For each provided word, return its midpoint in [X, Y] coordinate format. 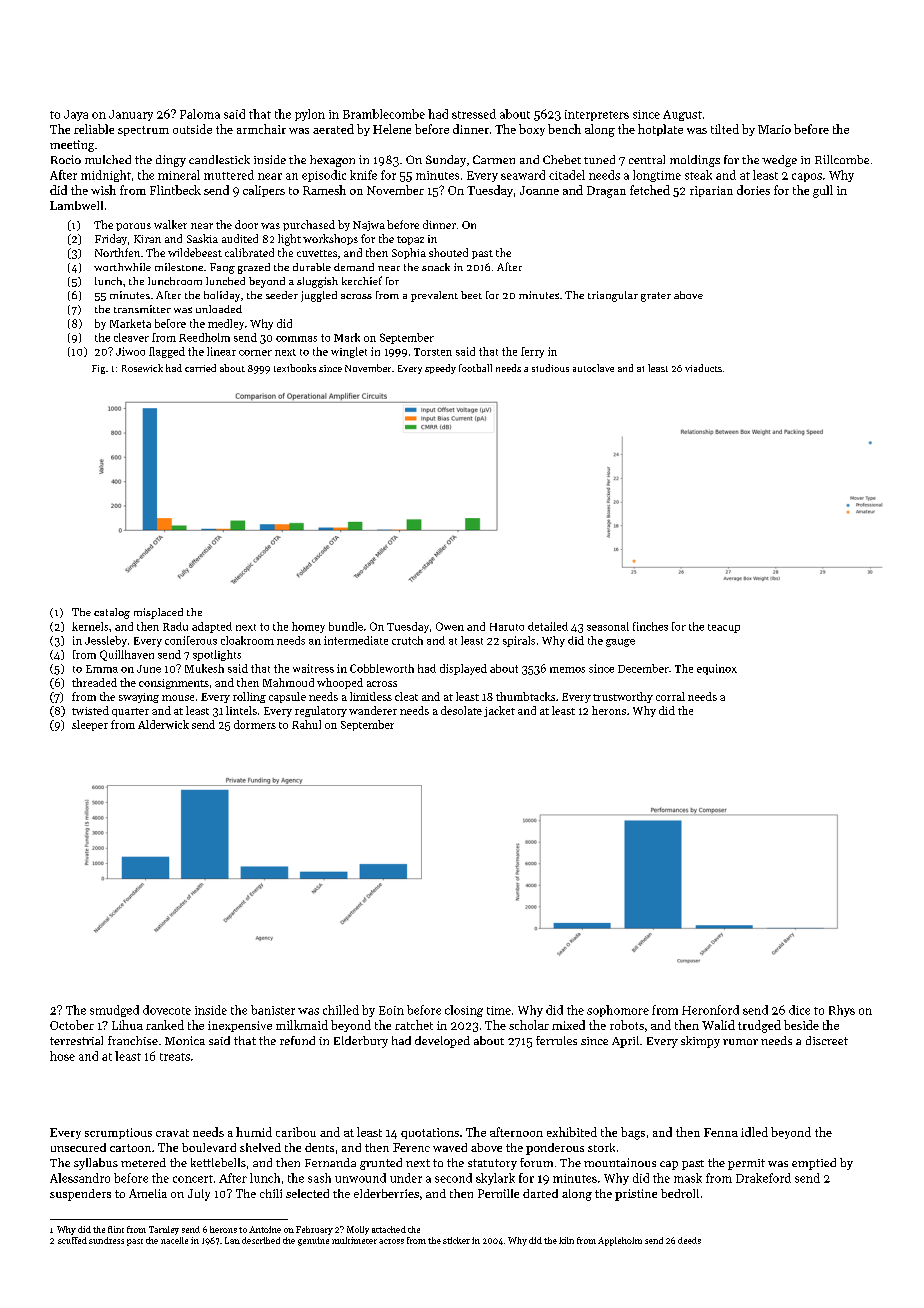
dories [753, 190]
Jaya [76, 115]
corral [670, 696]
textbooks [295, 368]
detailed [548, 626]
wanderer [373, 710]
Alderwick [163, 724]
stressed [474, 114]
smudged [114, 1011]
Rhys [842, 1011]
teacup [724, 628]
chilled [341, 1010]
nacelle [174, 1240]
